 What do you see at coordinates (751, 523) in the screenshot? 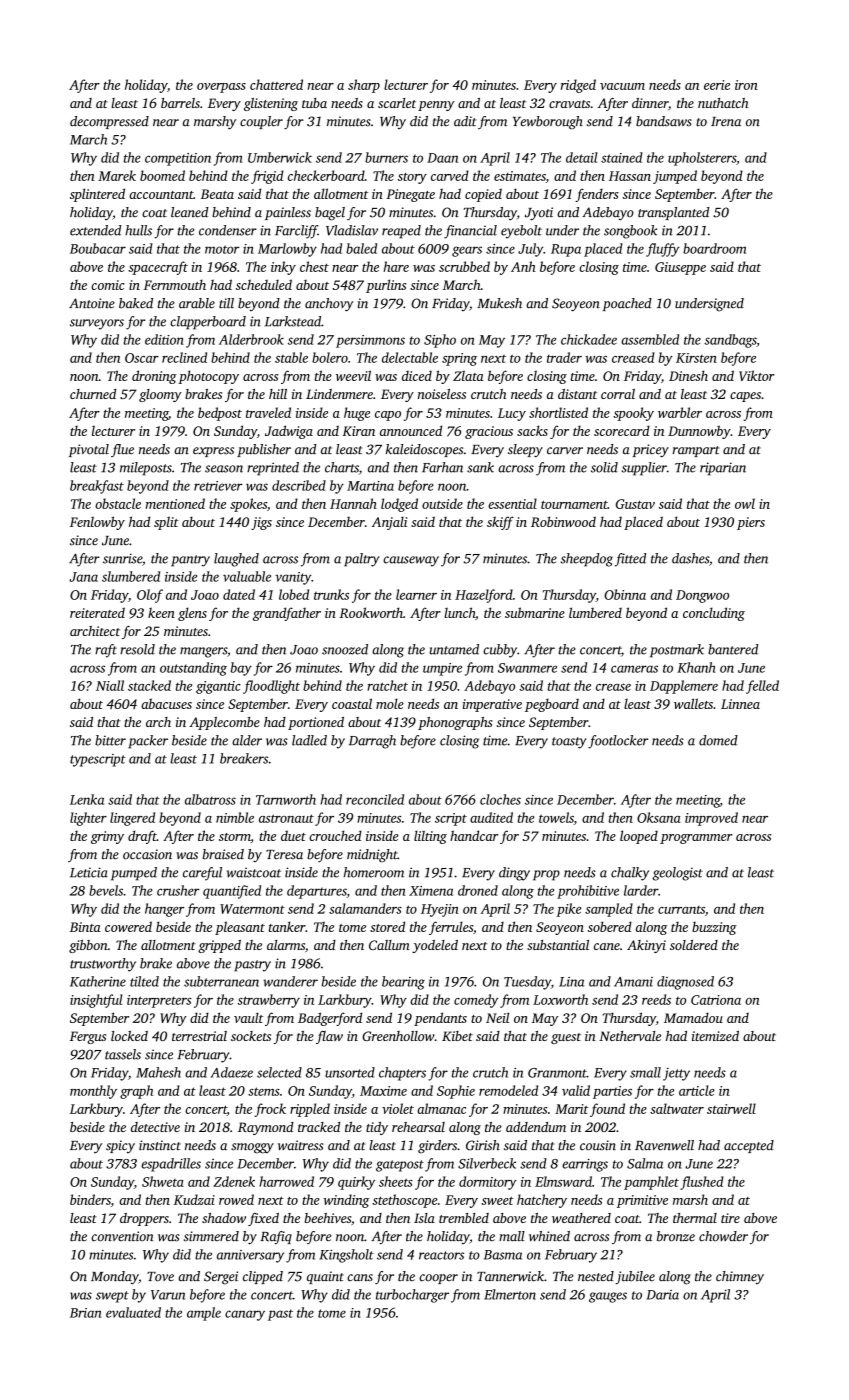
I see `piers` at bounding box center [751, 523].
